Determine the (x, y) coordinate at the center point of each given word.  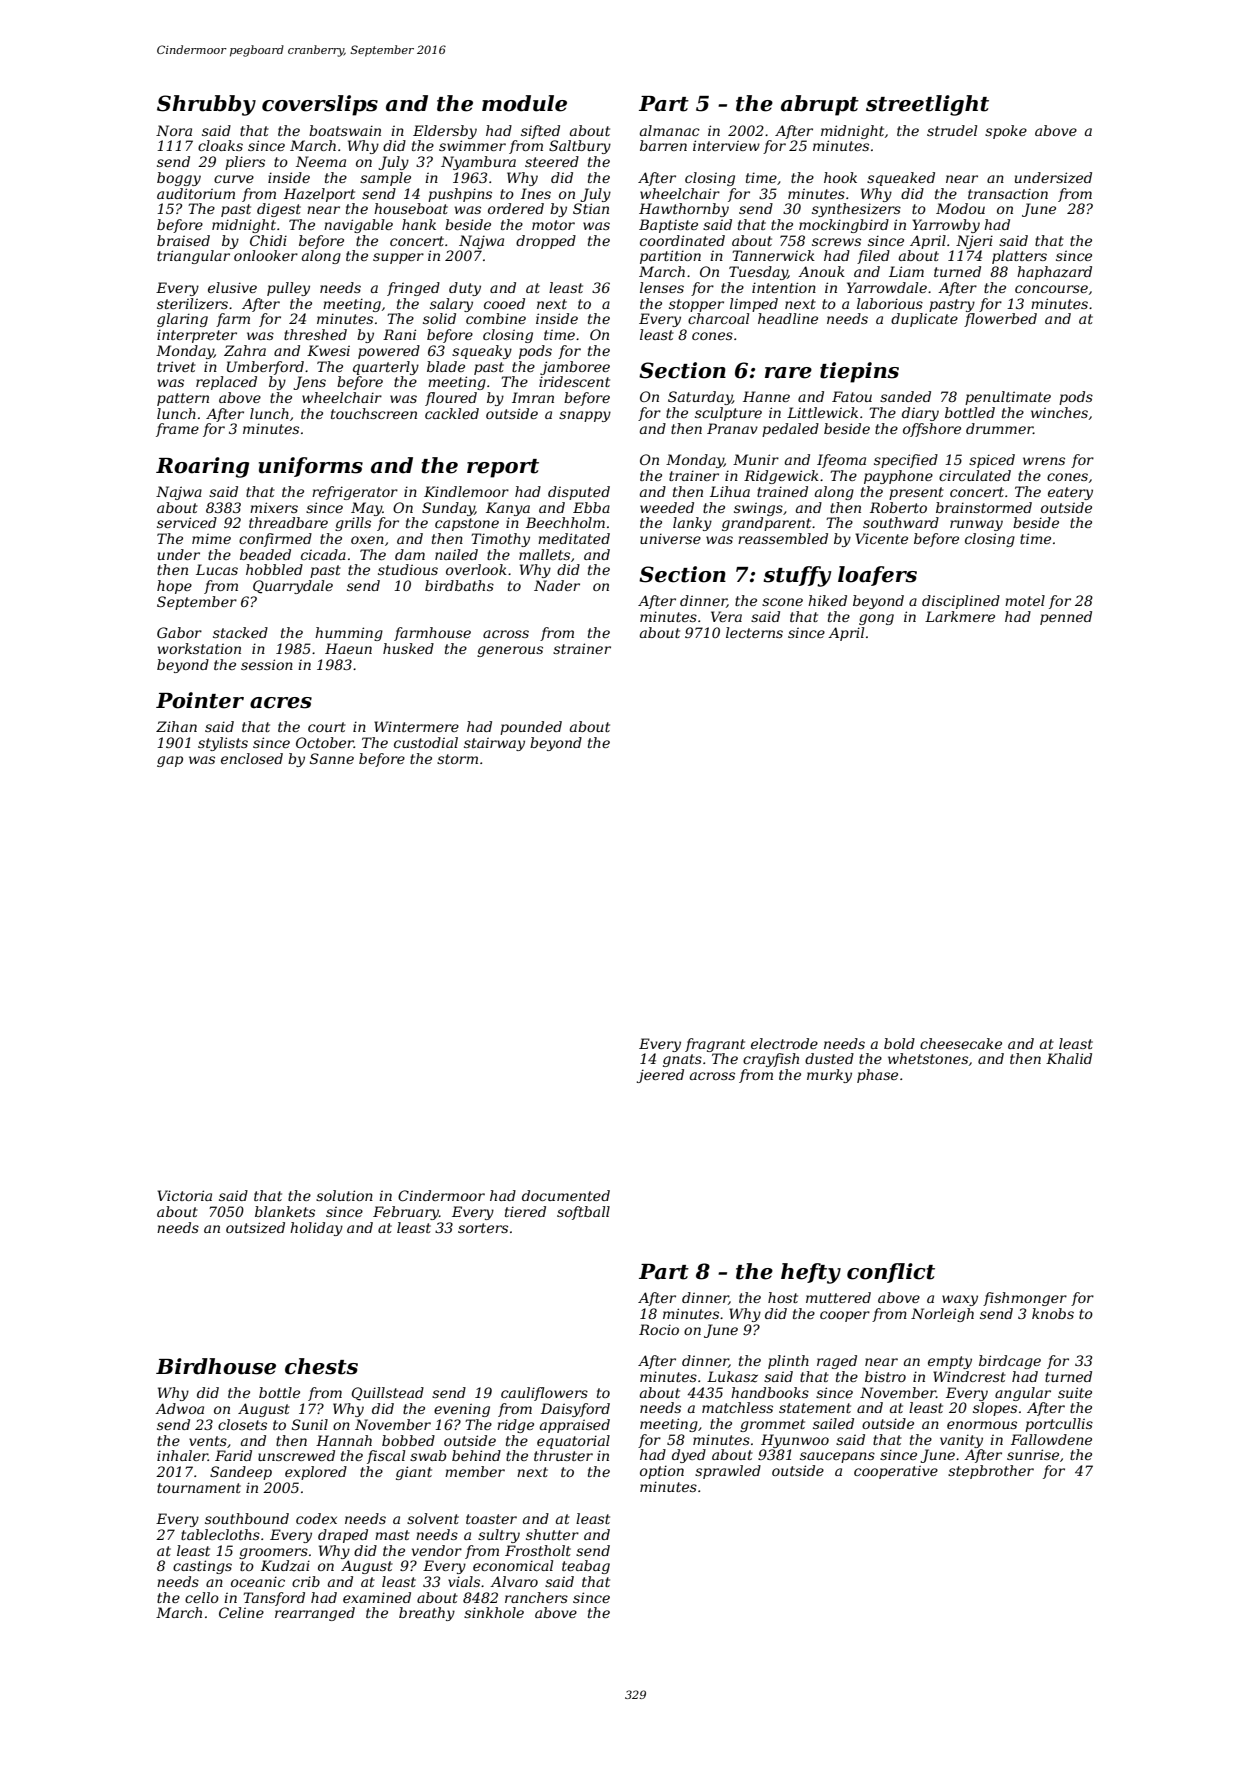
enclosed (252, 758)
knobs (1053, 1313)
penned (1066, 618)
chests (321, 1366)
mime (211, 538)
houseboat (411, 208)
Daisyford (575, 1410)
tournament (199, 1488)
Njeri (974, 242)
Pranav (732, 428)
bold (899, 1043)
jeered (660, 1076)
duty (465, 289)
